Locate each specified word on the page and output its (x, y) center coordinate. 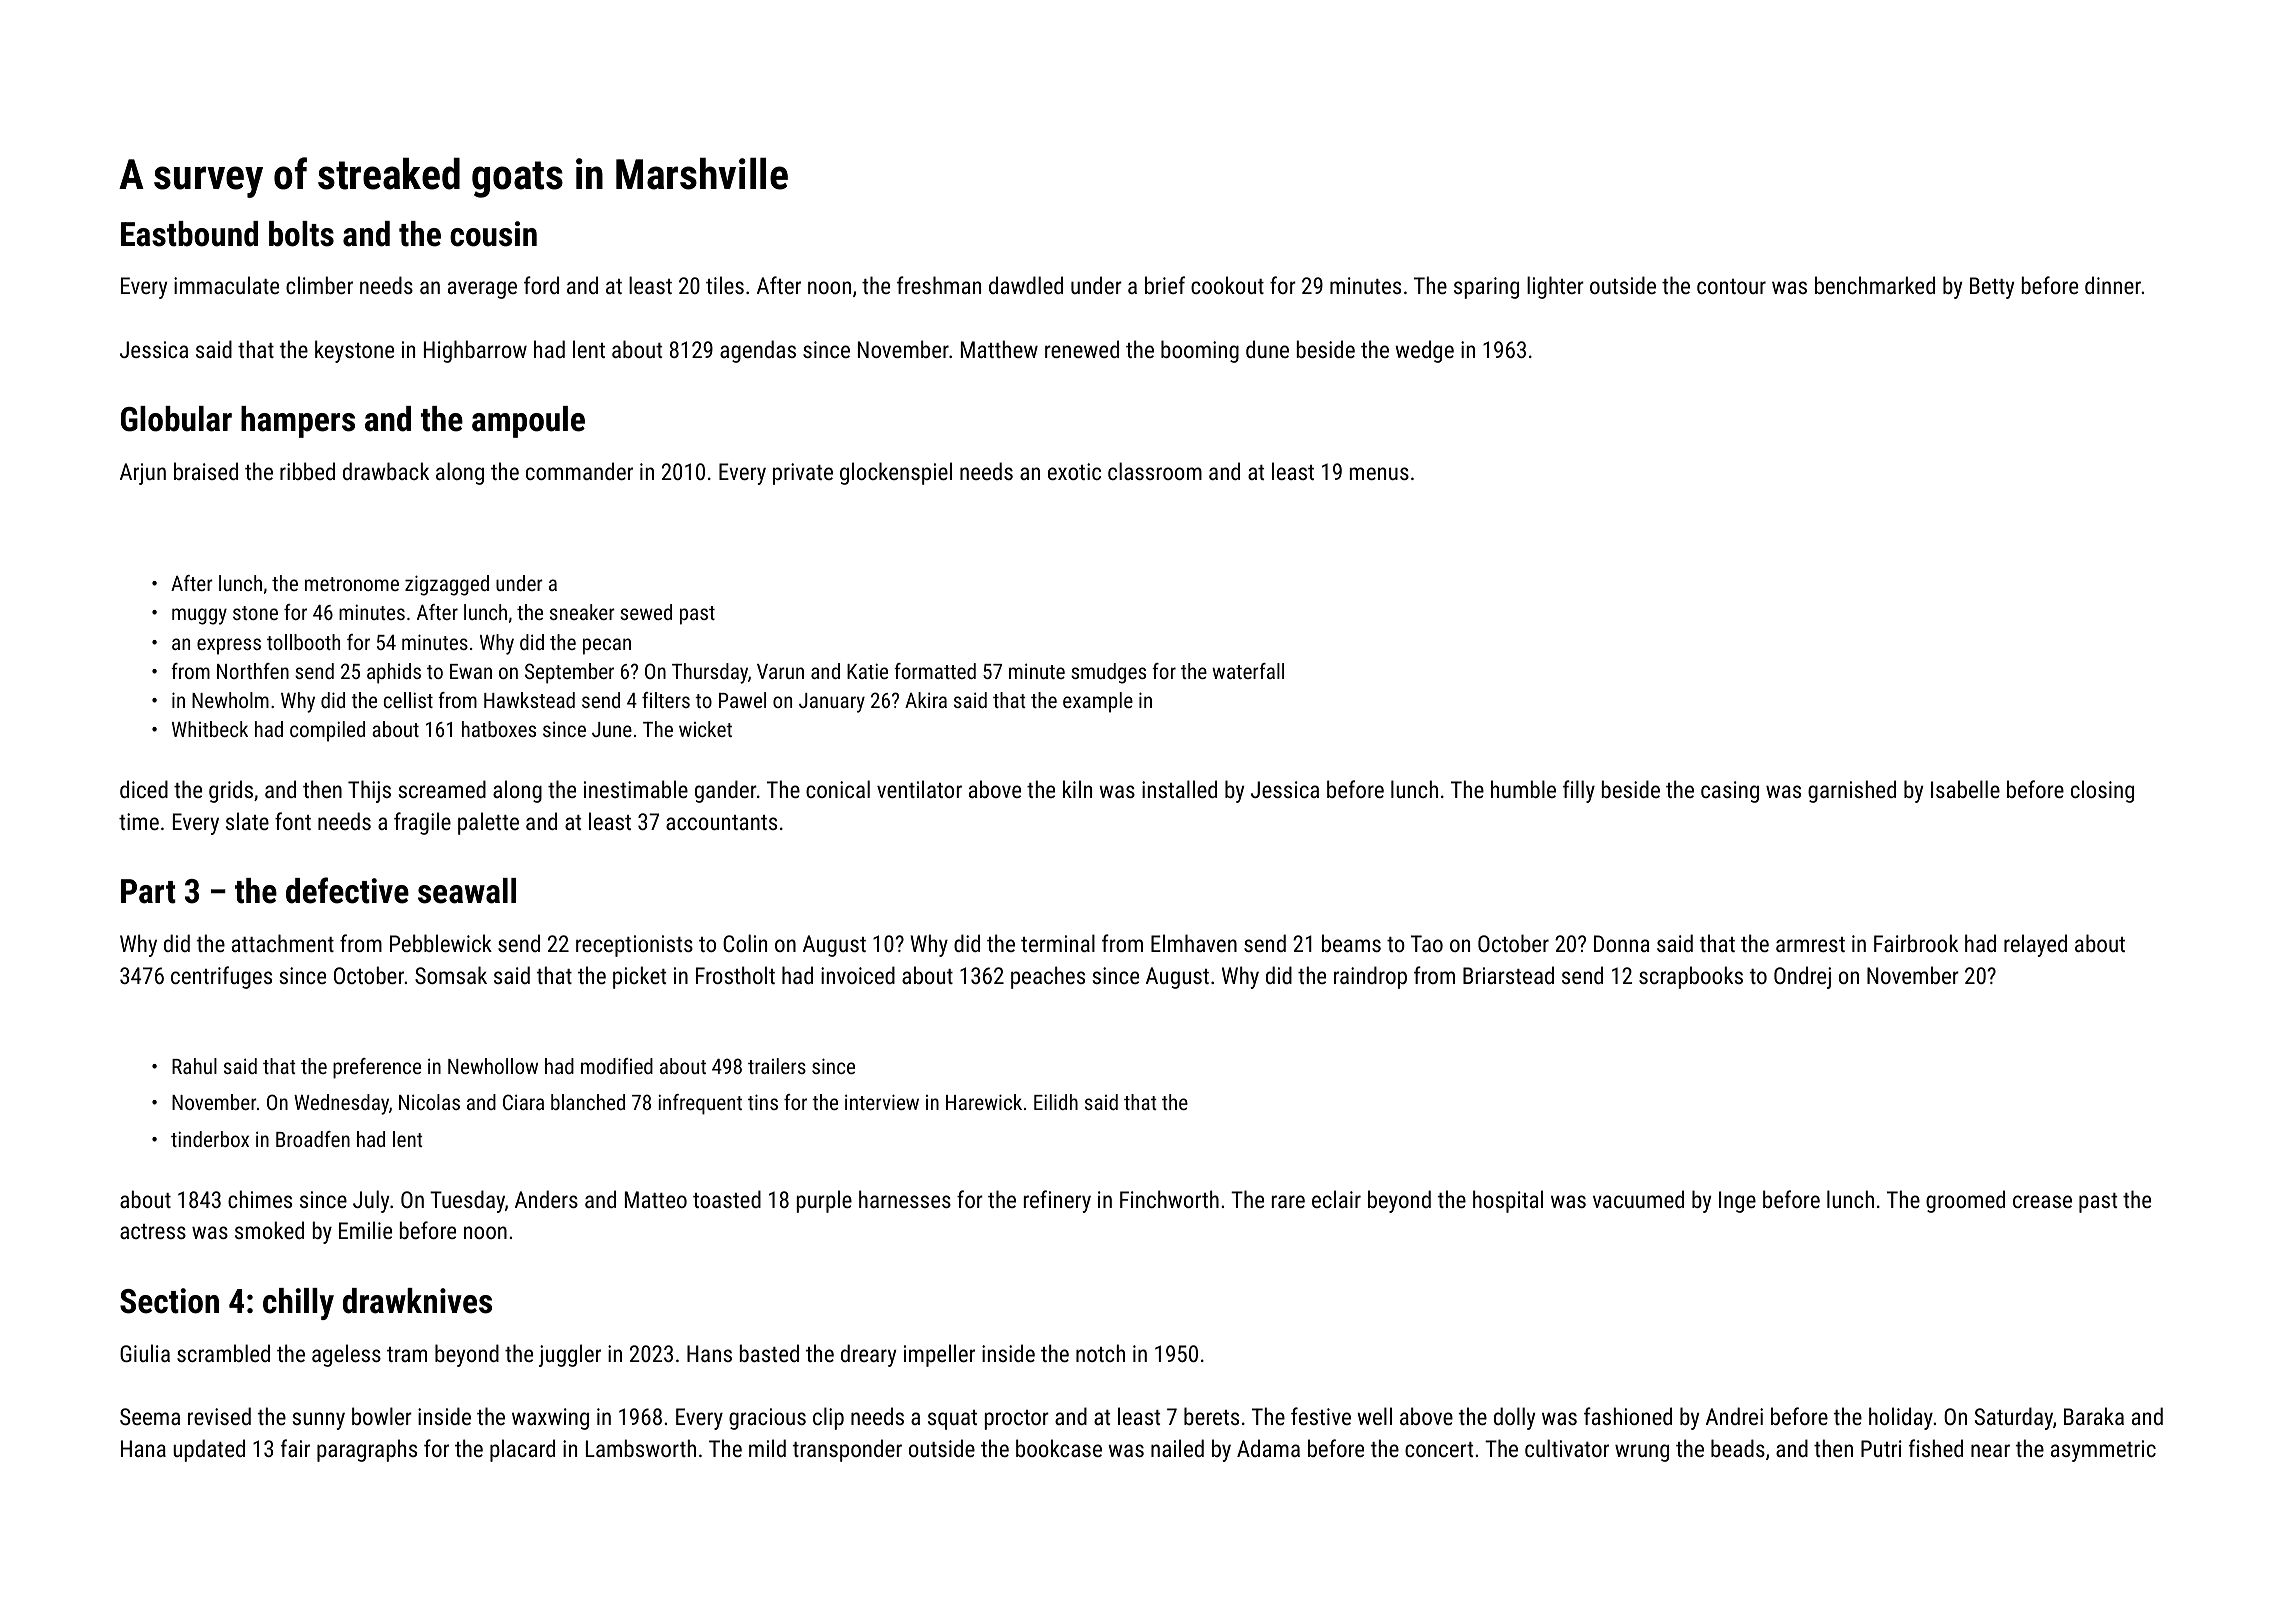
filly (1579, 791)
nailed (1177, 1448)
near (1990, 1450)
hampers (298, 422)
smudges (1108, 673)
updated (209, 1450)
